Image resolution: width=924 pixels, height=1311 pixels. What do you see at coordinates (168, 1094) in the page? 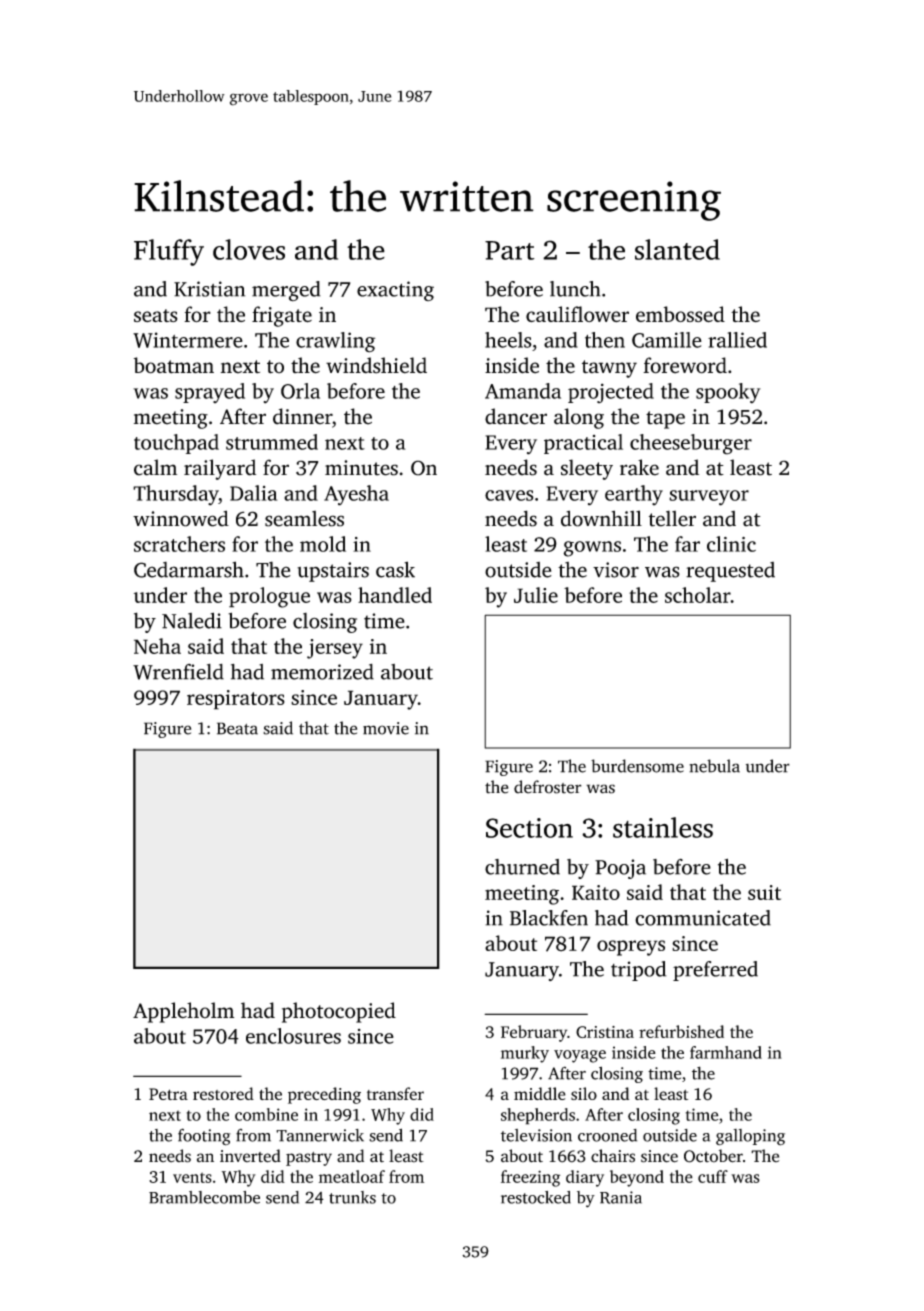
I see `Petra` at bounding box center [168, 1094].
